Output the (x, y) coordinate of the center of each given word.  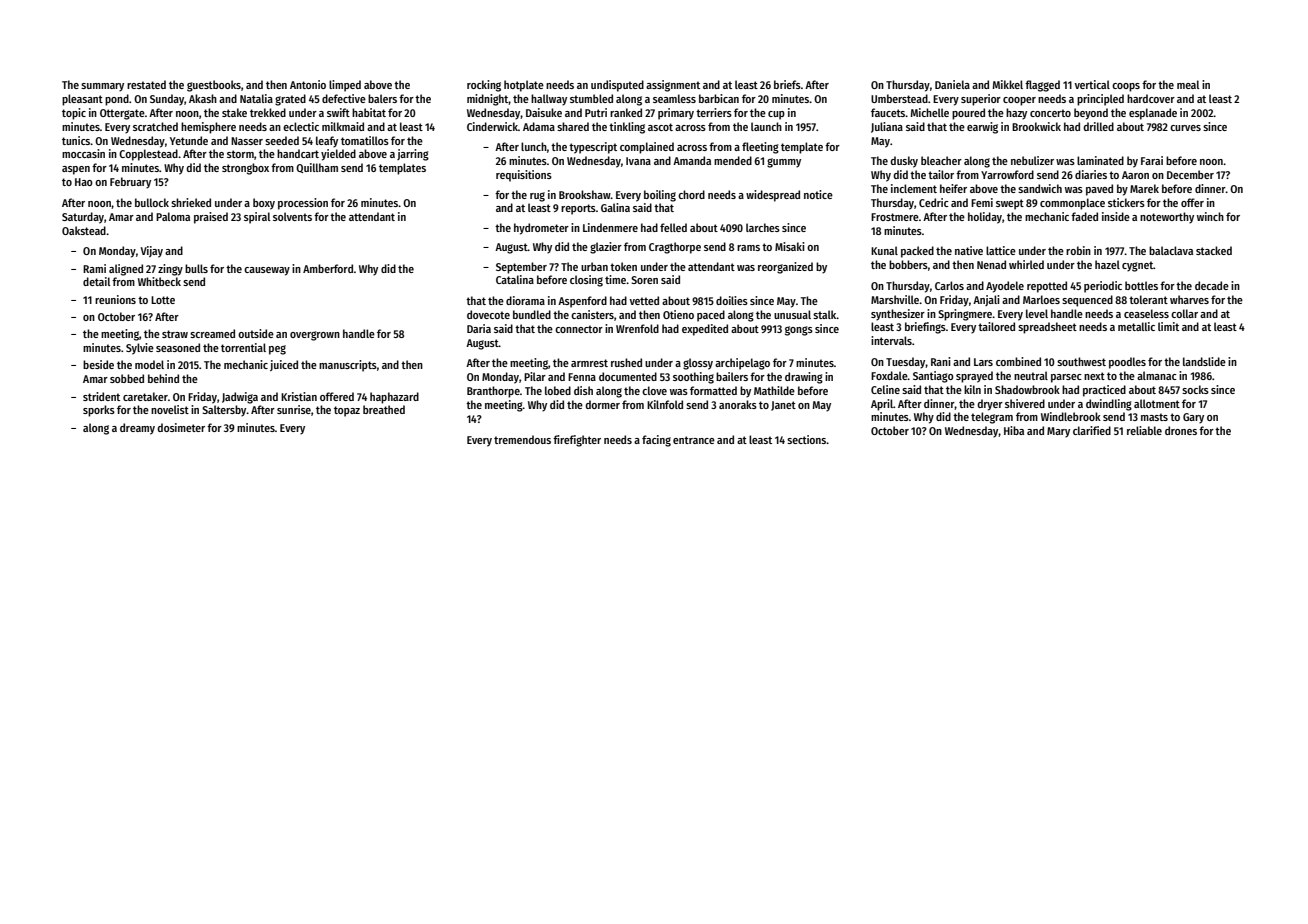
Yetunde (189, 140)
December (1190, 174)
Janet (783, 406)
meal (1188, 84)
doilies (732, 300)
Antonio (308, 84)
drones (1181, 430)
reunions (115, 299)
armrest (589, 363)
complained (647, 148)
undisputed (617, 86)
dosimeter (181, 427)
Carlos (949, 285)
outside (256, 333)
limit (1168, 326)
